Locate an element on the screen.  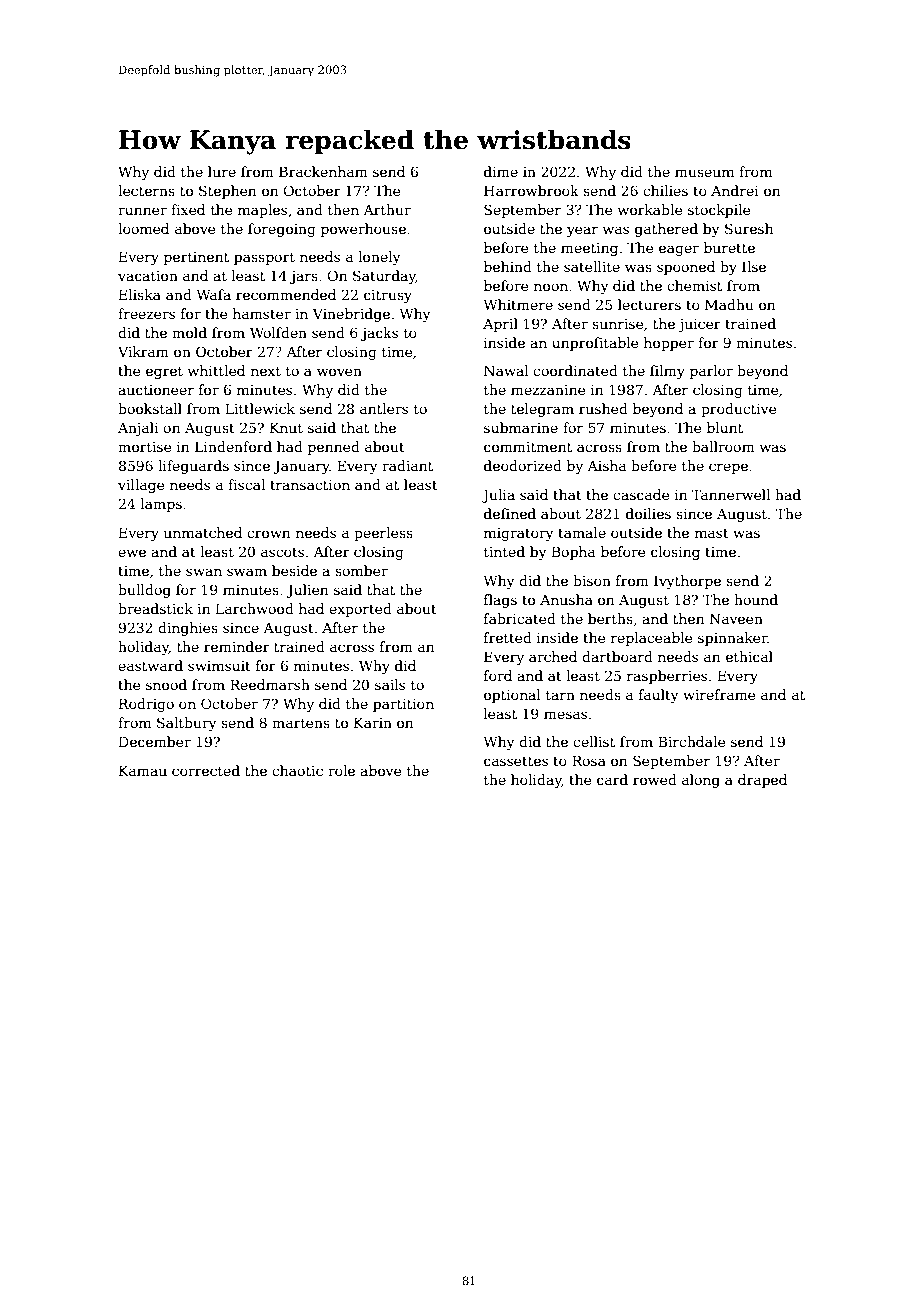
noon is located at coordinates (551, 287).
